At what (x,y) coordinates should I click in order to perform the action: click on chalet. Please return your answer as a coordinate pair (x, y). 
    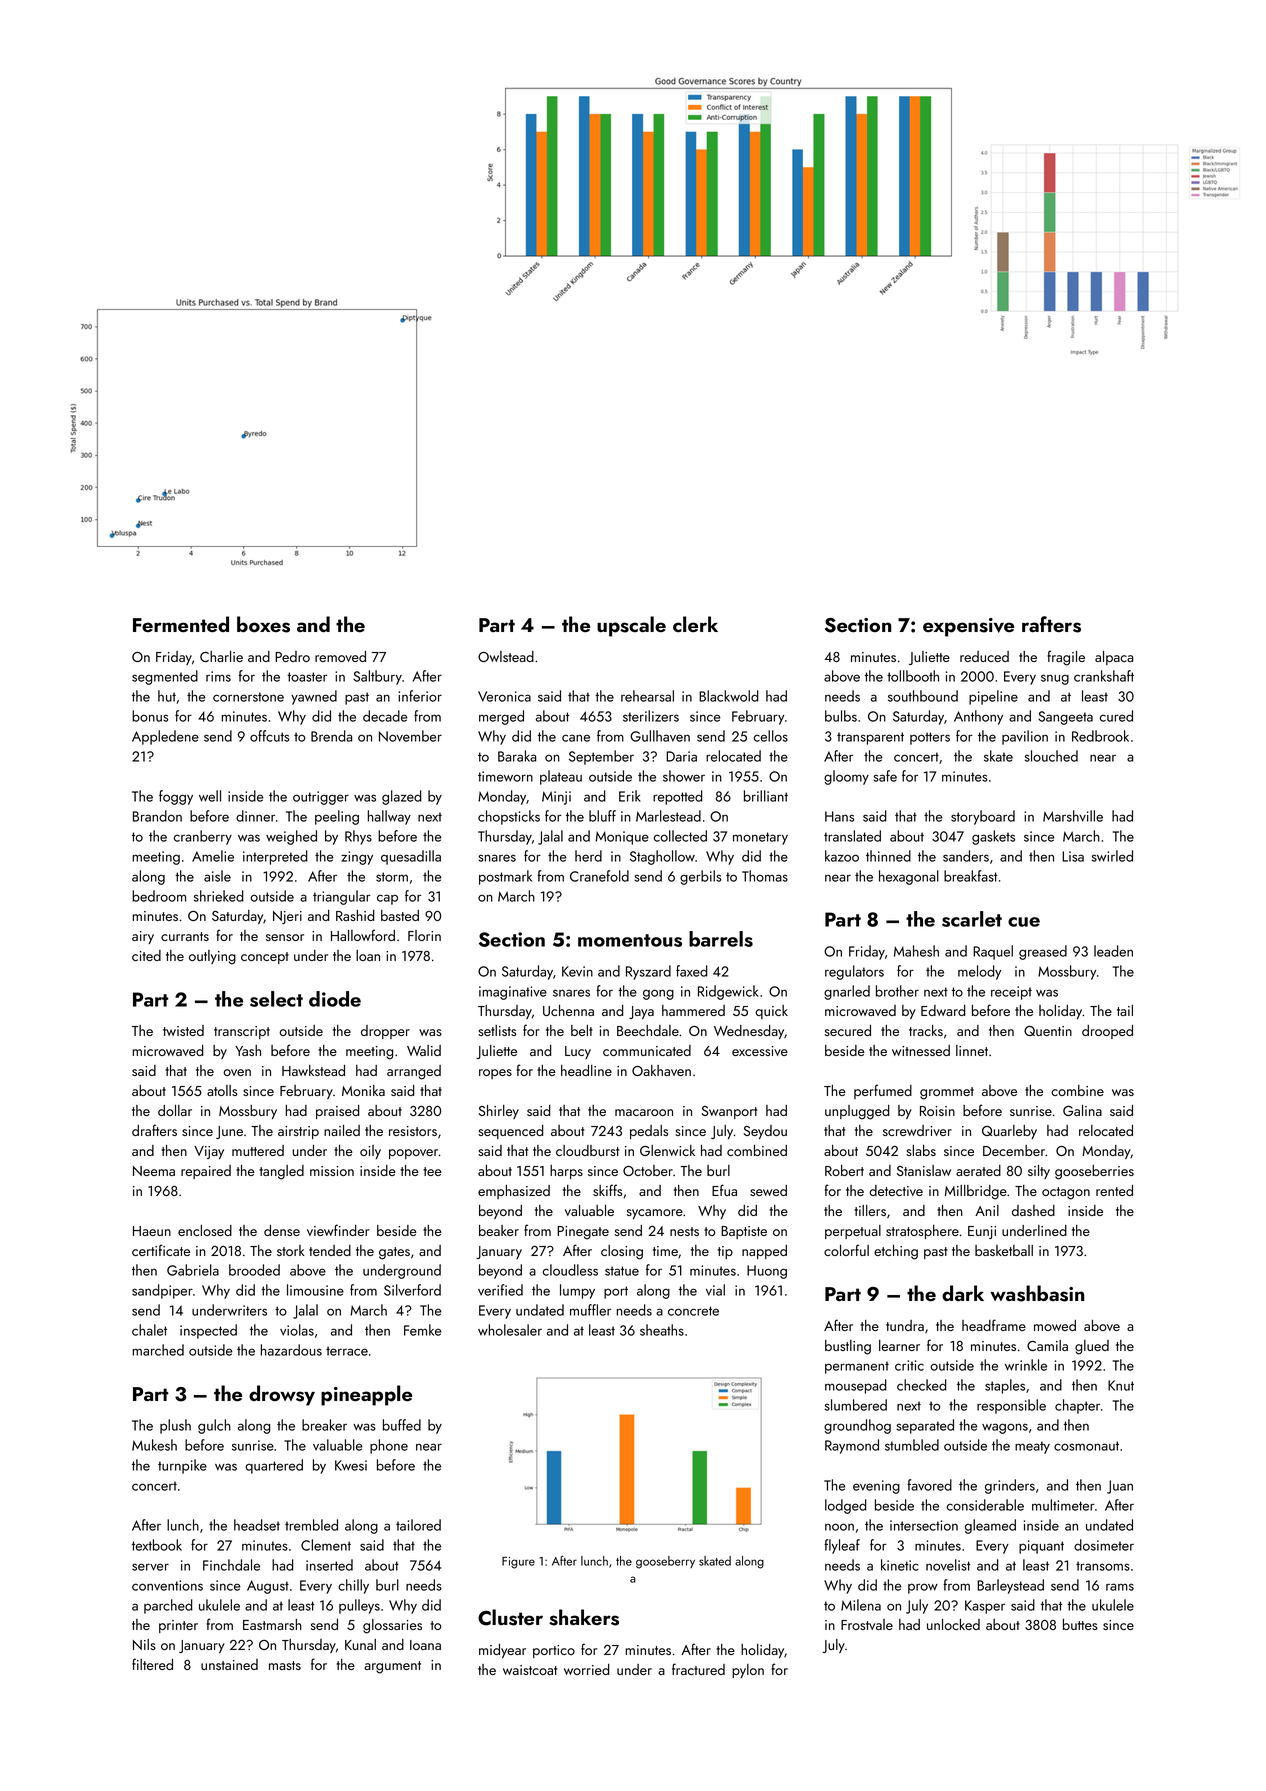
    Looking at the image, I should click on (149, 1330).
